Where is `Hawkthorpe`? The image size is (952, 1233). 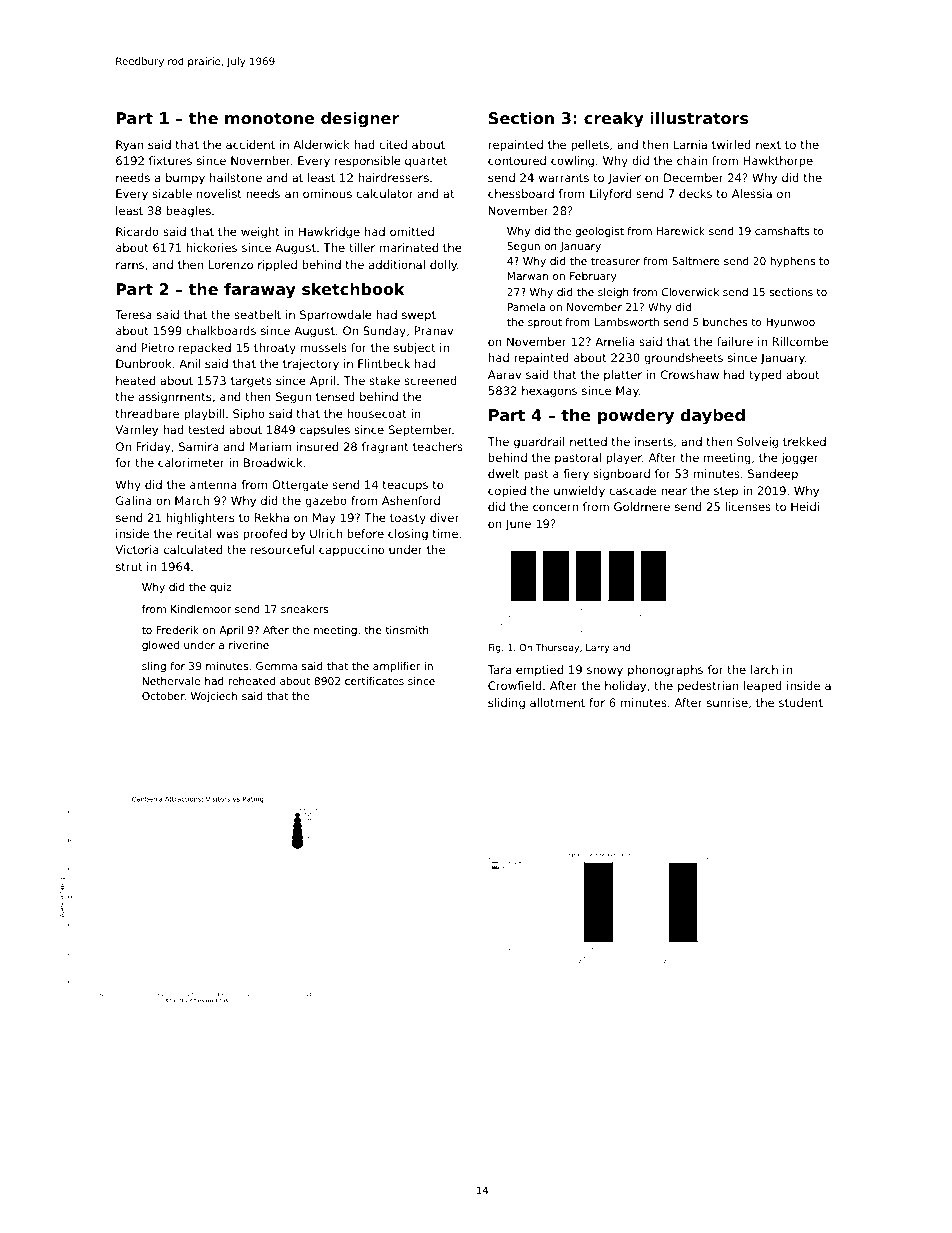 Hawkthorpe is located at coordinates (778, 162).
